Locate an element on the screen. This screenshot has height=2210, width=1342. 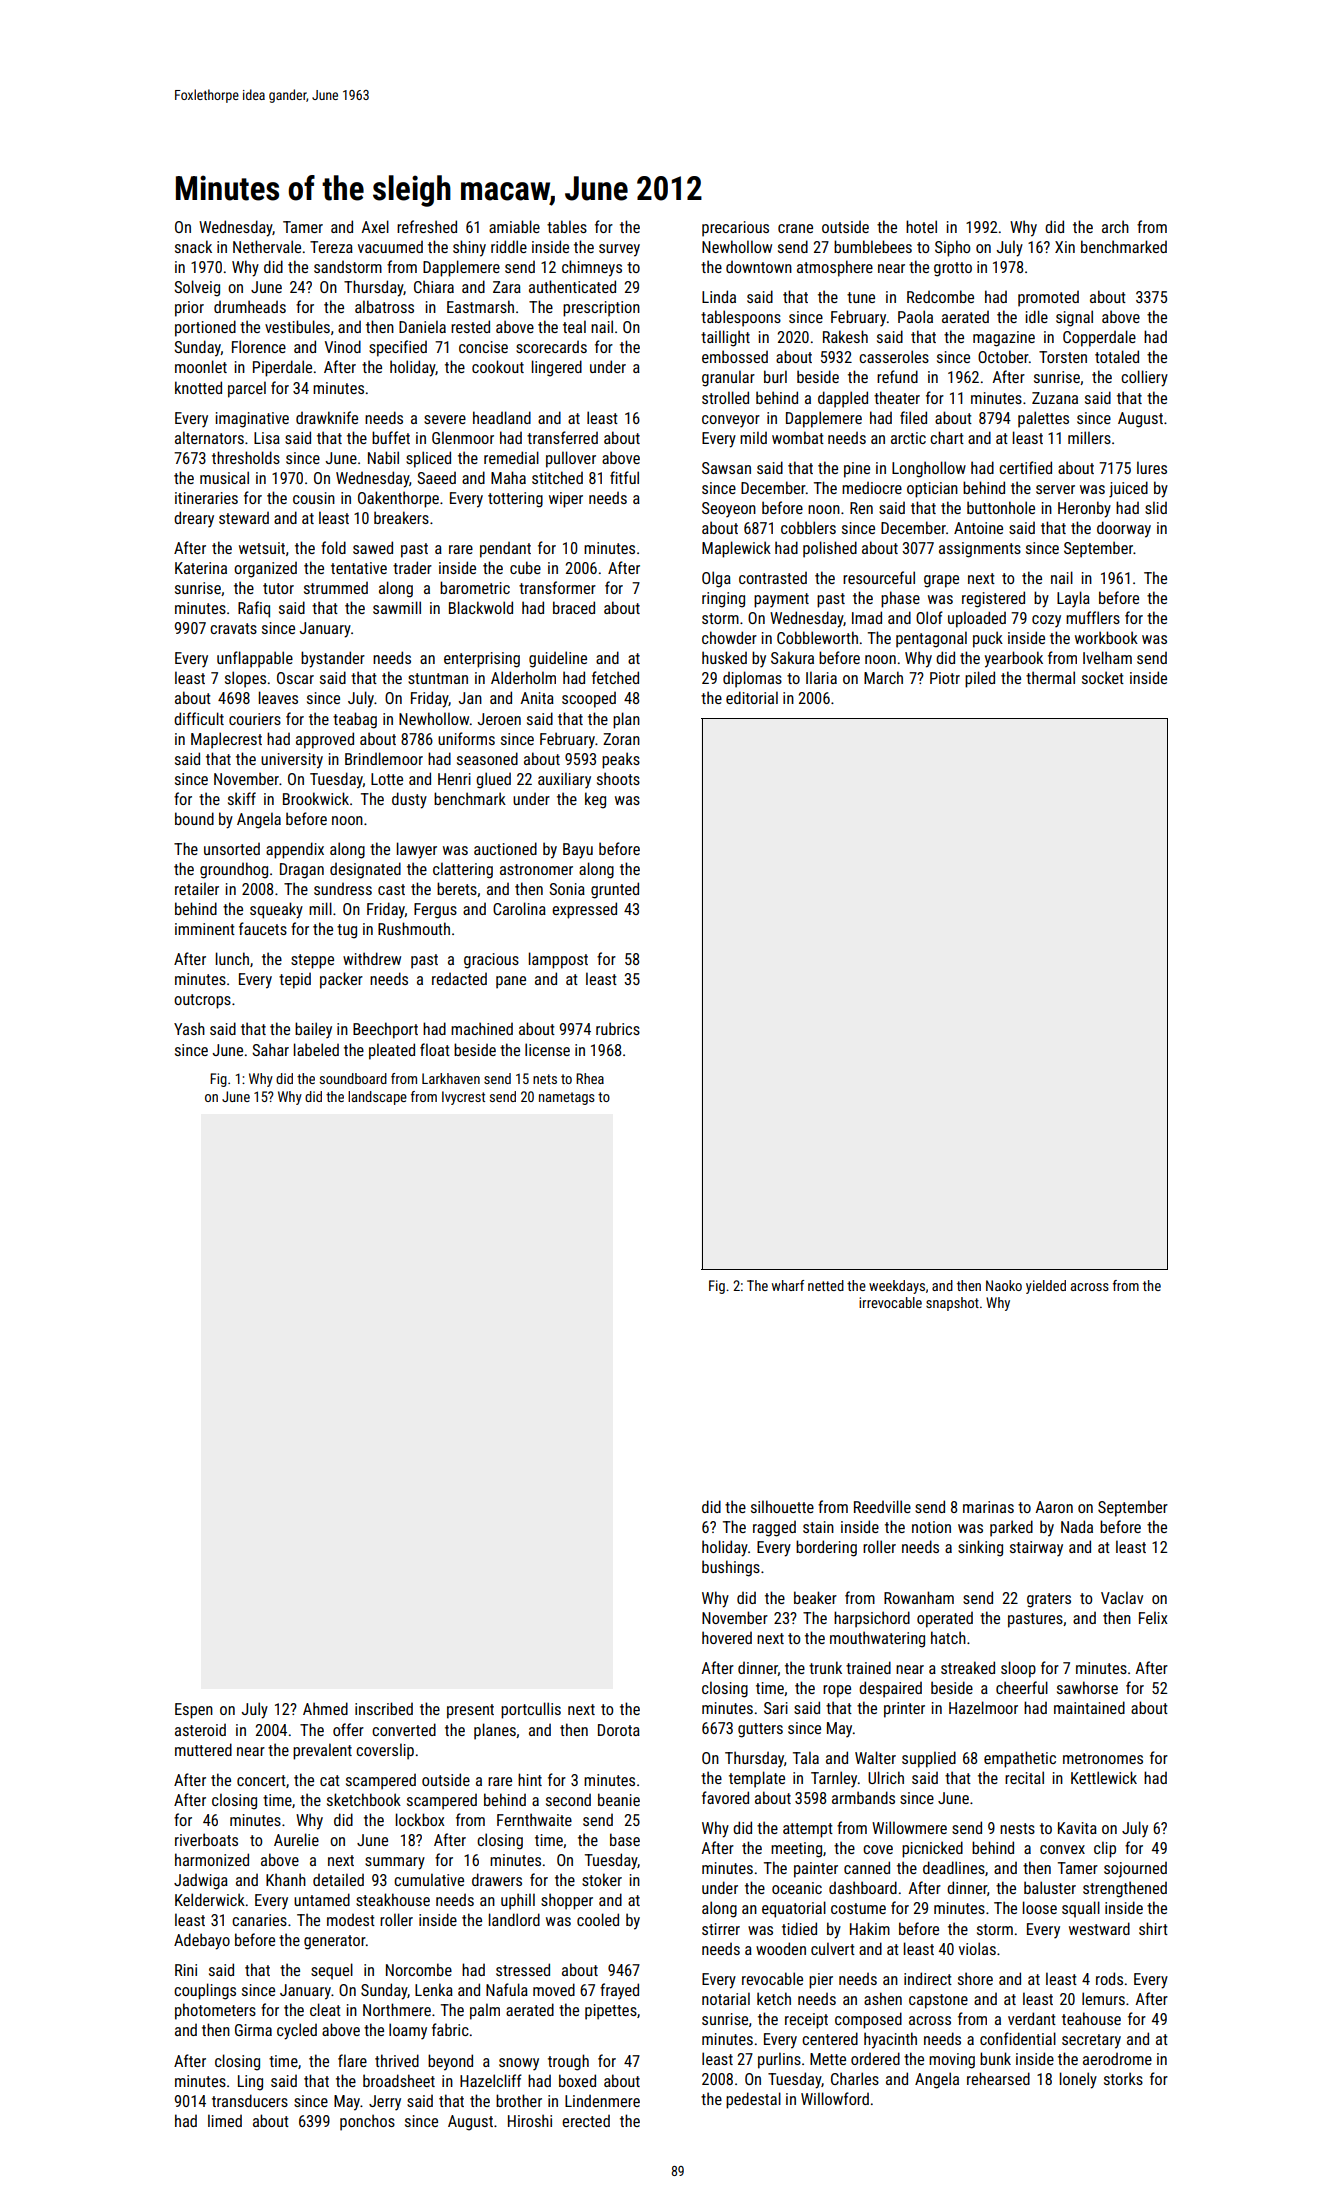
yielded is located at coordinates (1046, 1287).
